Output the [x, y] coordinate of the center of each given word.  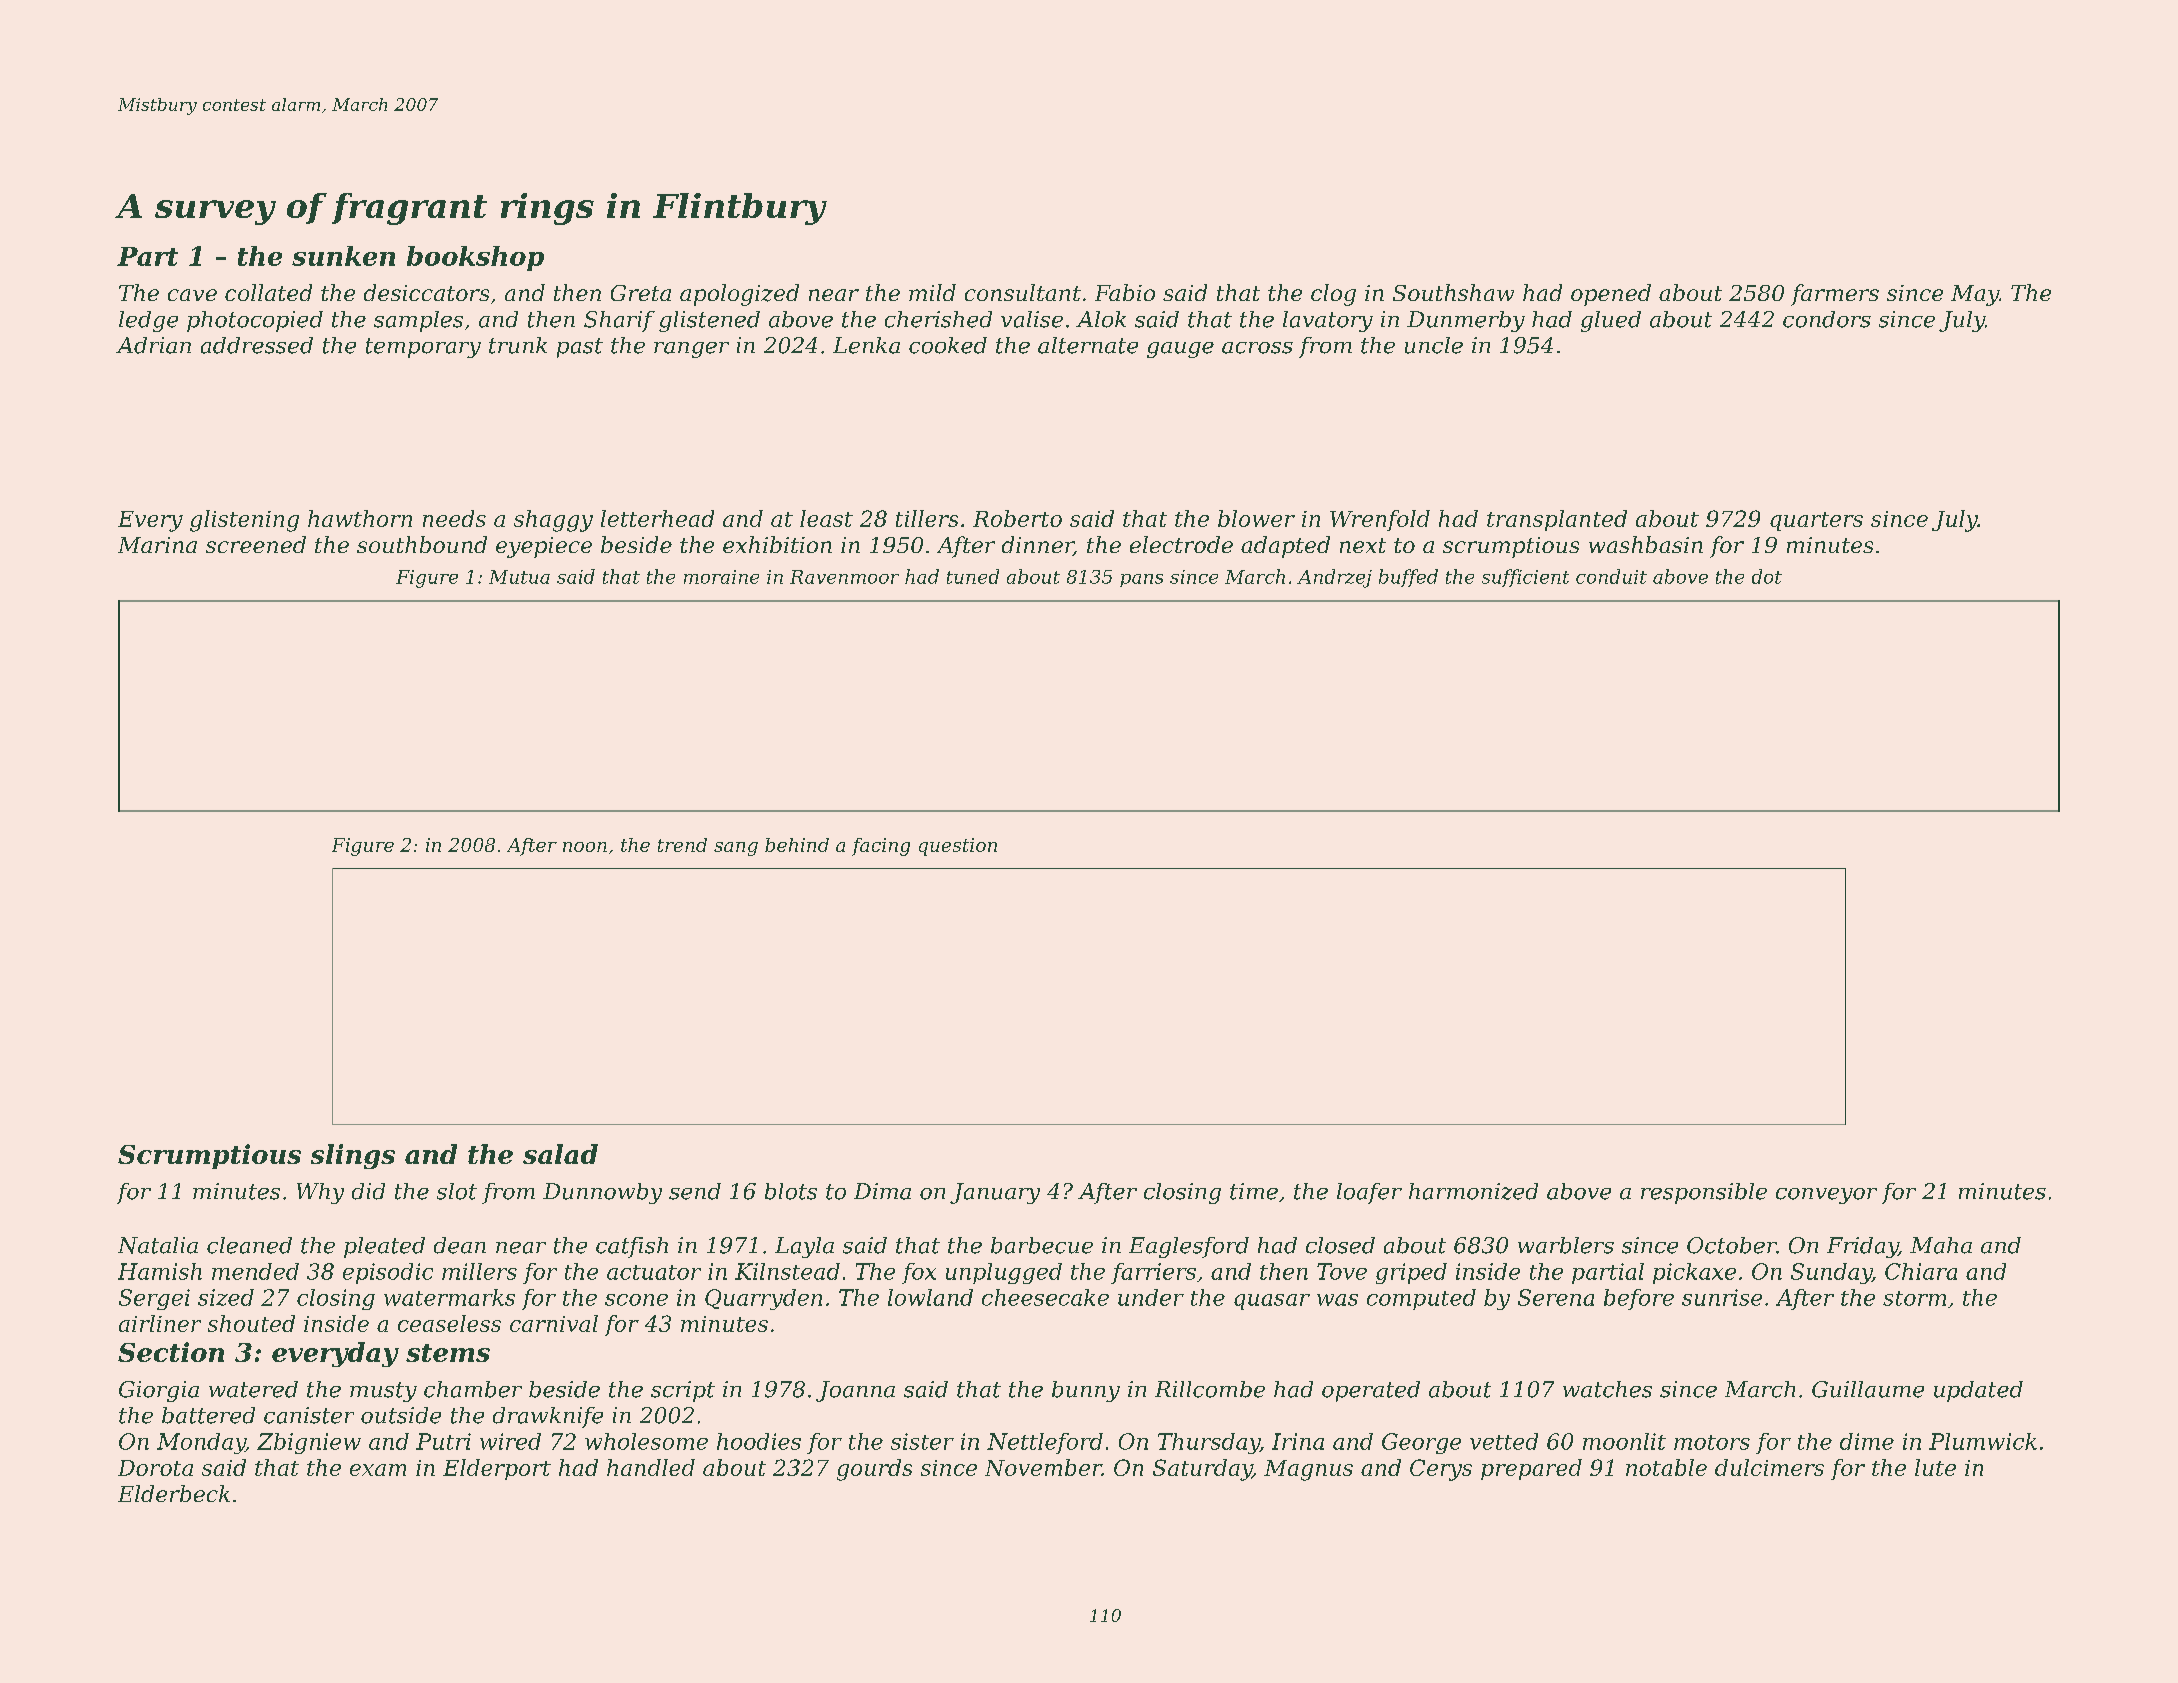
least [826, 518]
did [368, 1191]
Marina [157, 545]
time [1254, 1191]
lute [1935, 1467]
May [1975, 295]
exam [378, 1470]
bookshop [475, 258]
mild [932, 292]
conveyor [1826, 1196]
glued [1611, 321]
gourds [874, 1470]
